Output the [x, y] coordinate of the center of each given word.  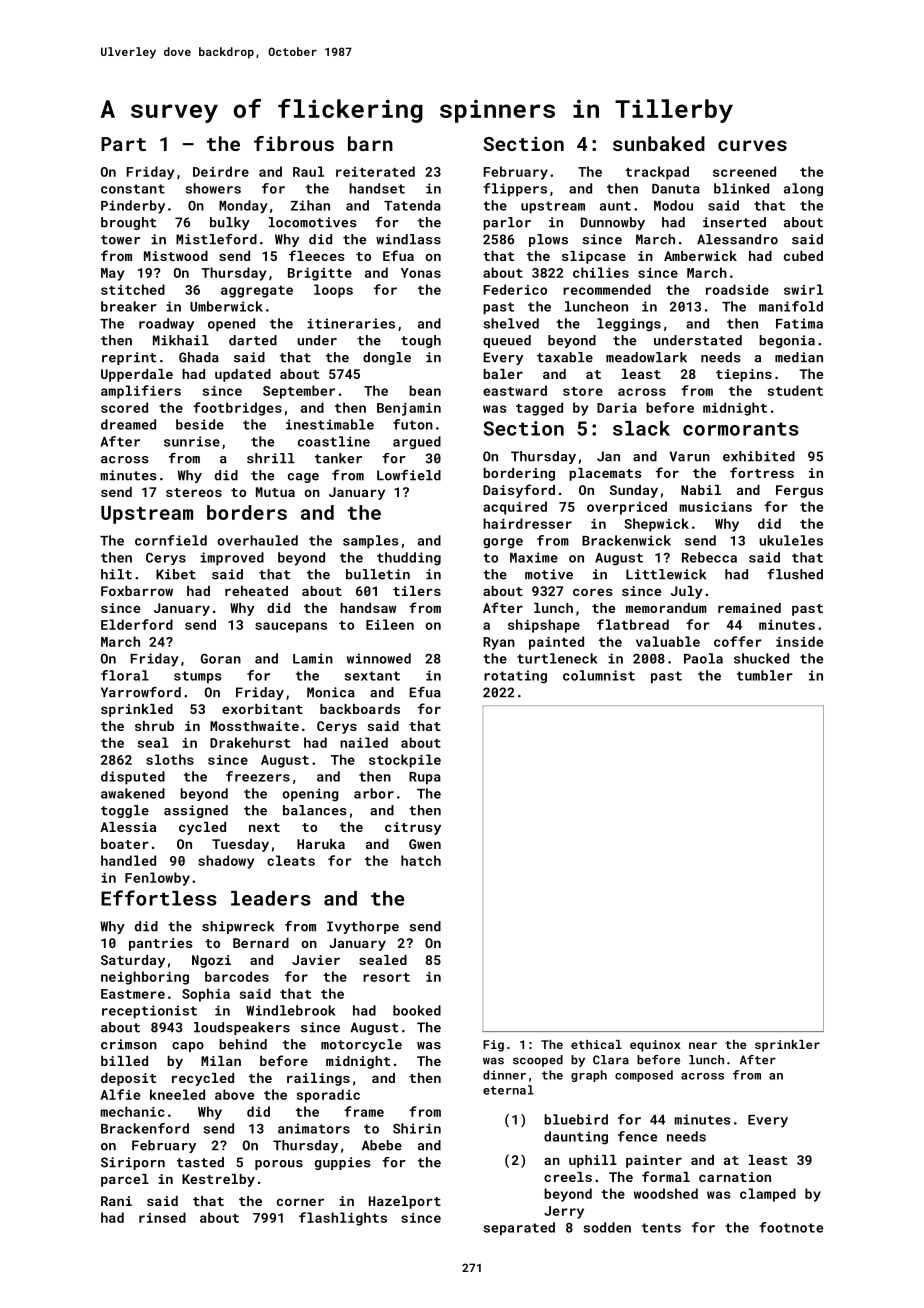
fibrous [294, 143]
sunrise [192, 441]
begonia [787, 341]
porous [279, 1165]
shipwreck [238, 927]
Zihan [310, 205]
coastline [334, 441]
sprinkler [787, 1046]
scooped [538, 1061]
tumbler [765, 675]
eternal [508, 1090]
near [703, 1045]
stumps [198, 677]
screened [744, 171]
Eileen [390, 624]
